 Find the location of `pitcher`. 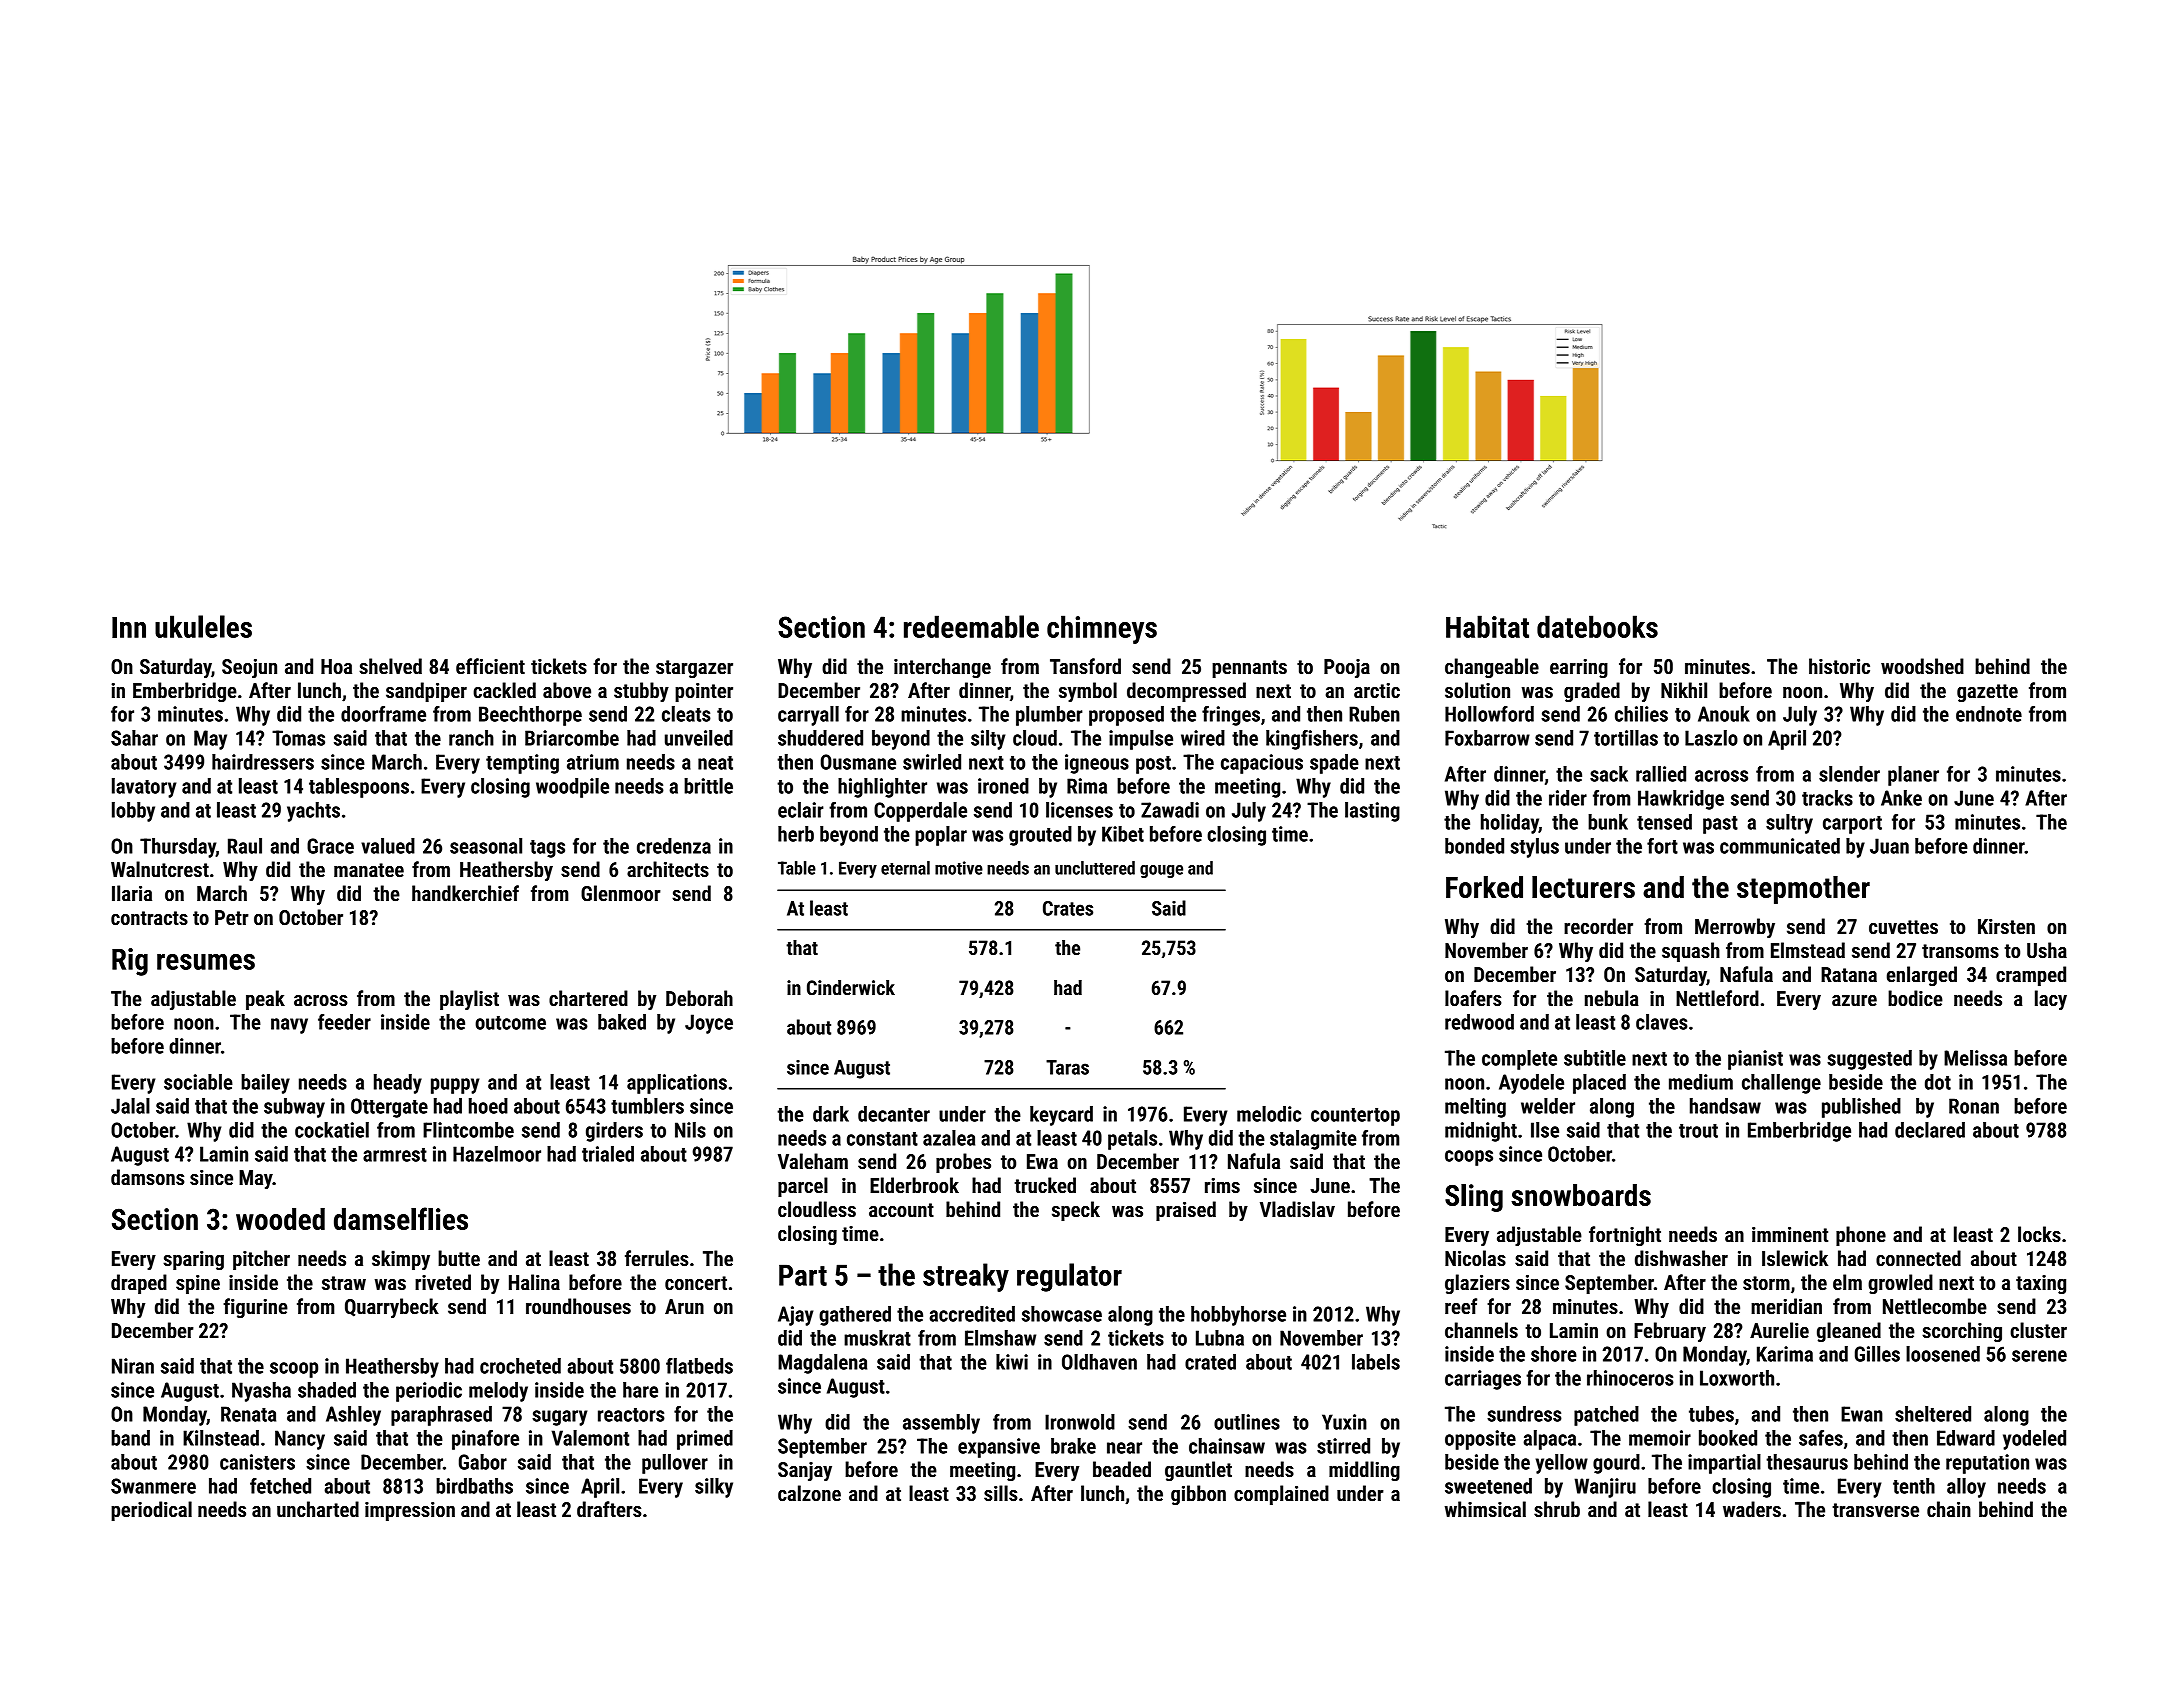

pitcher is located at coordinates (261, 1260).
